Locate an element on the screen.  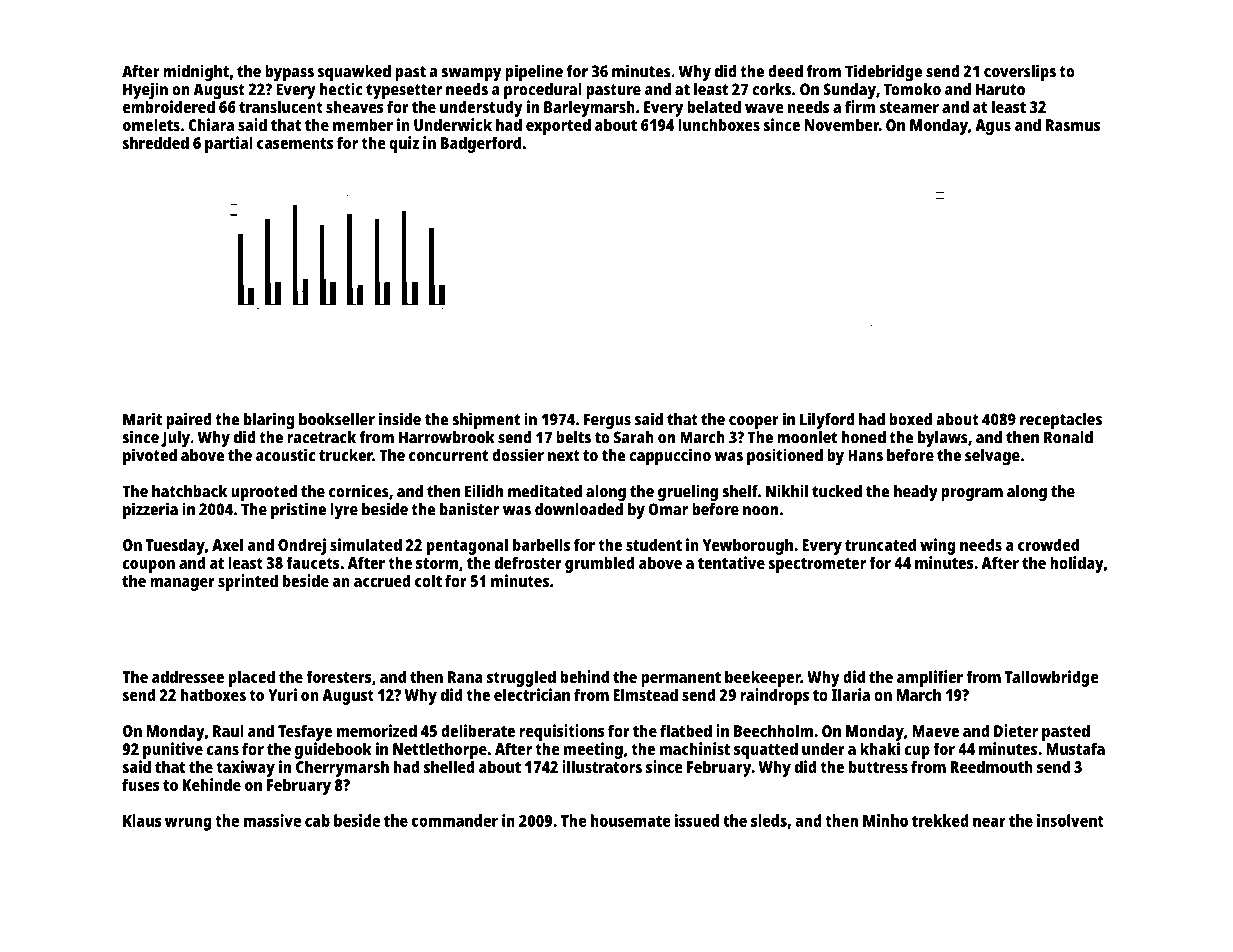
deed is located at coordinates (785, 71).
